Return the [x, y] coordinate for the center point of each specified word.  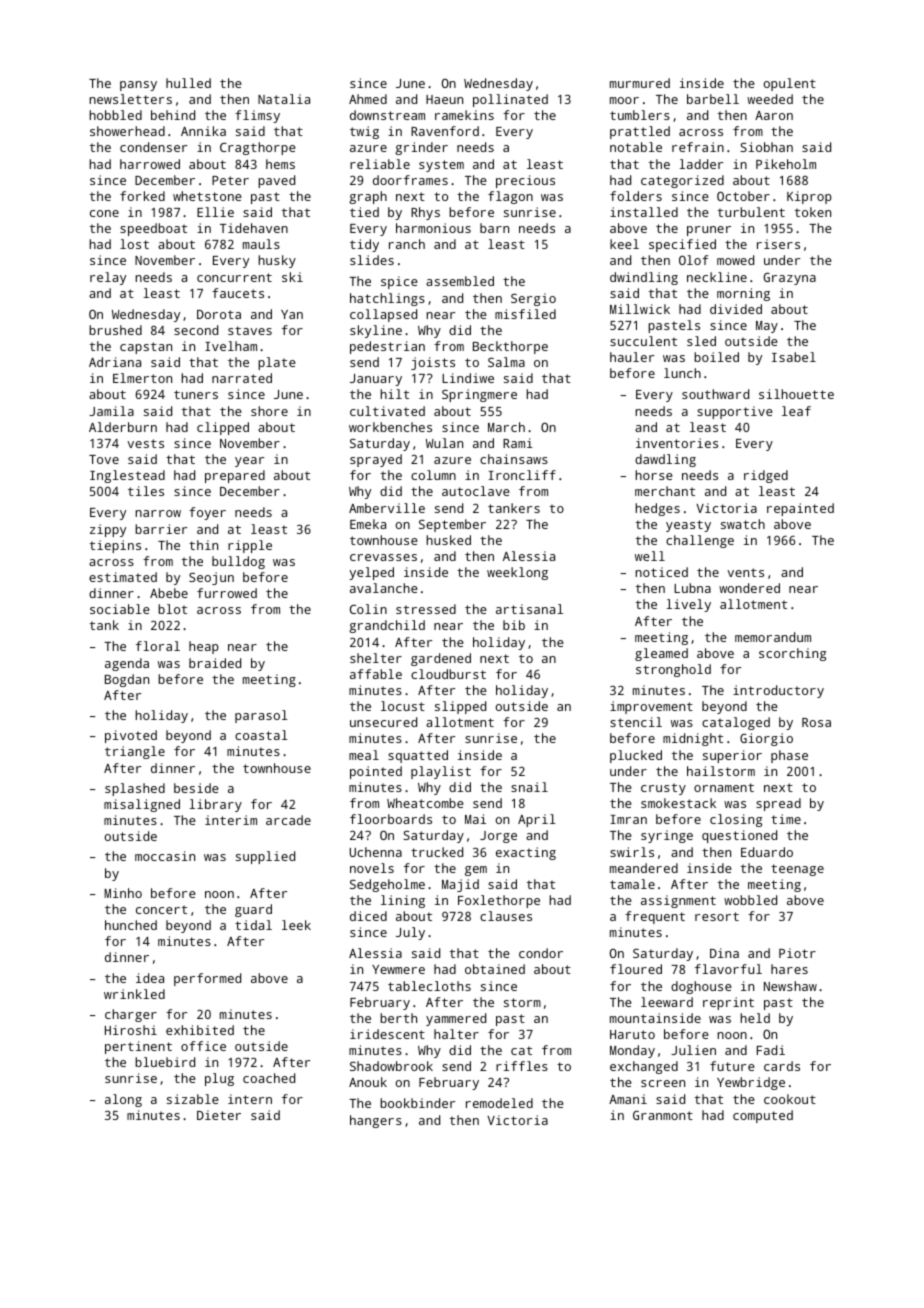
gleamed [661, 654]
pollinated [510, 100]
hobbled [115, 115]
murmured [640, 83]
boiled [716, 357]
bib [514, 625]
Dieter [219, 1115]
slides [372, 260]
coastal [261, 735]
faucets [238, 293]
